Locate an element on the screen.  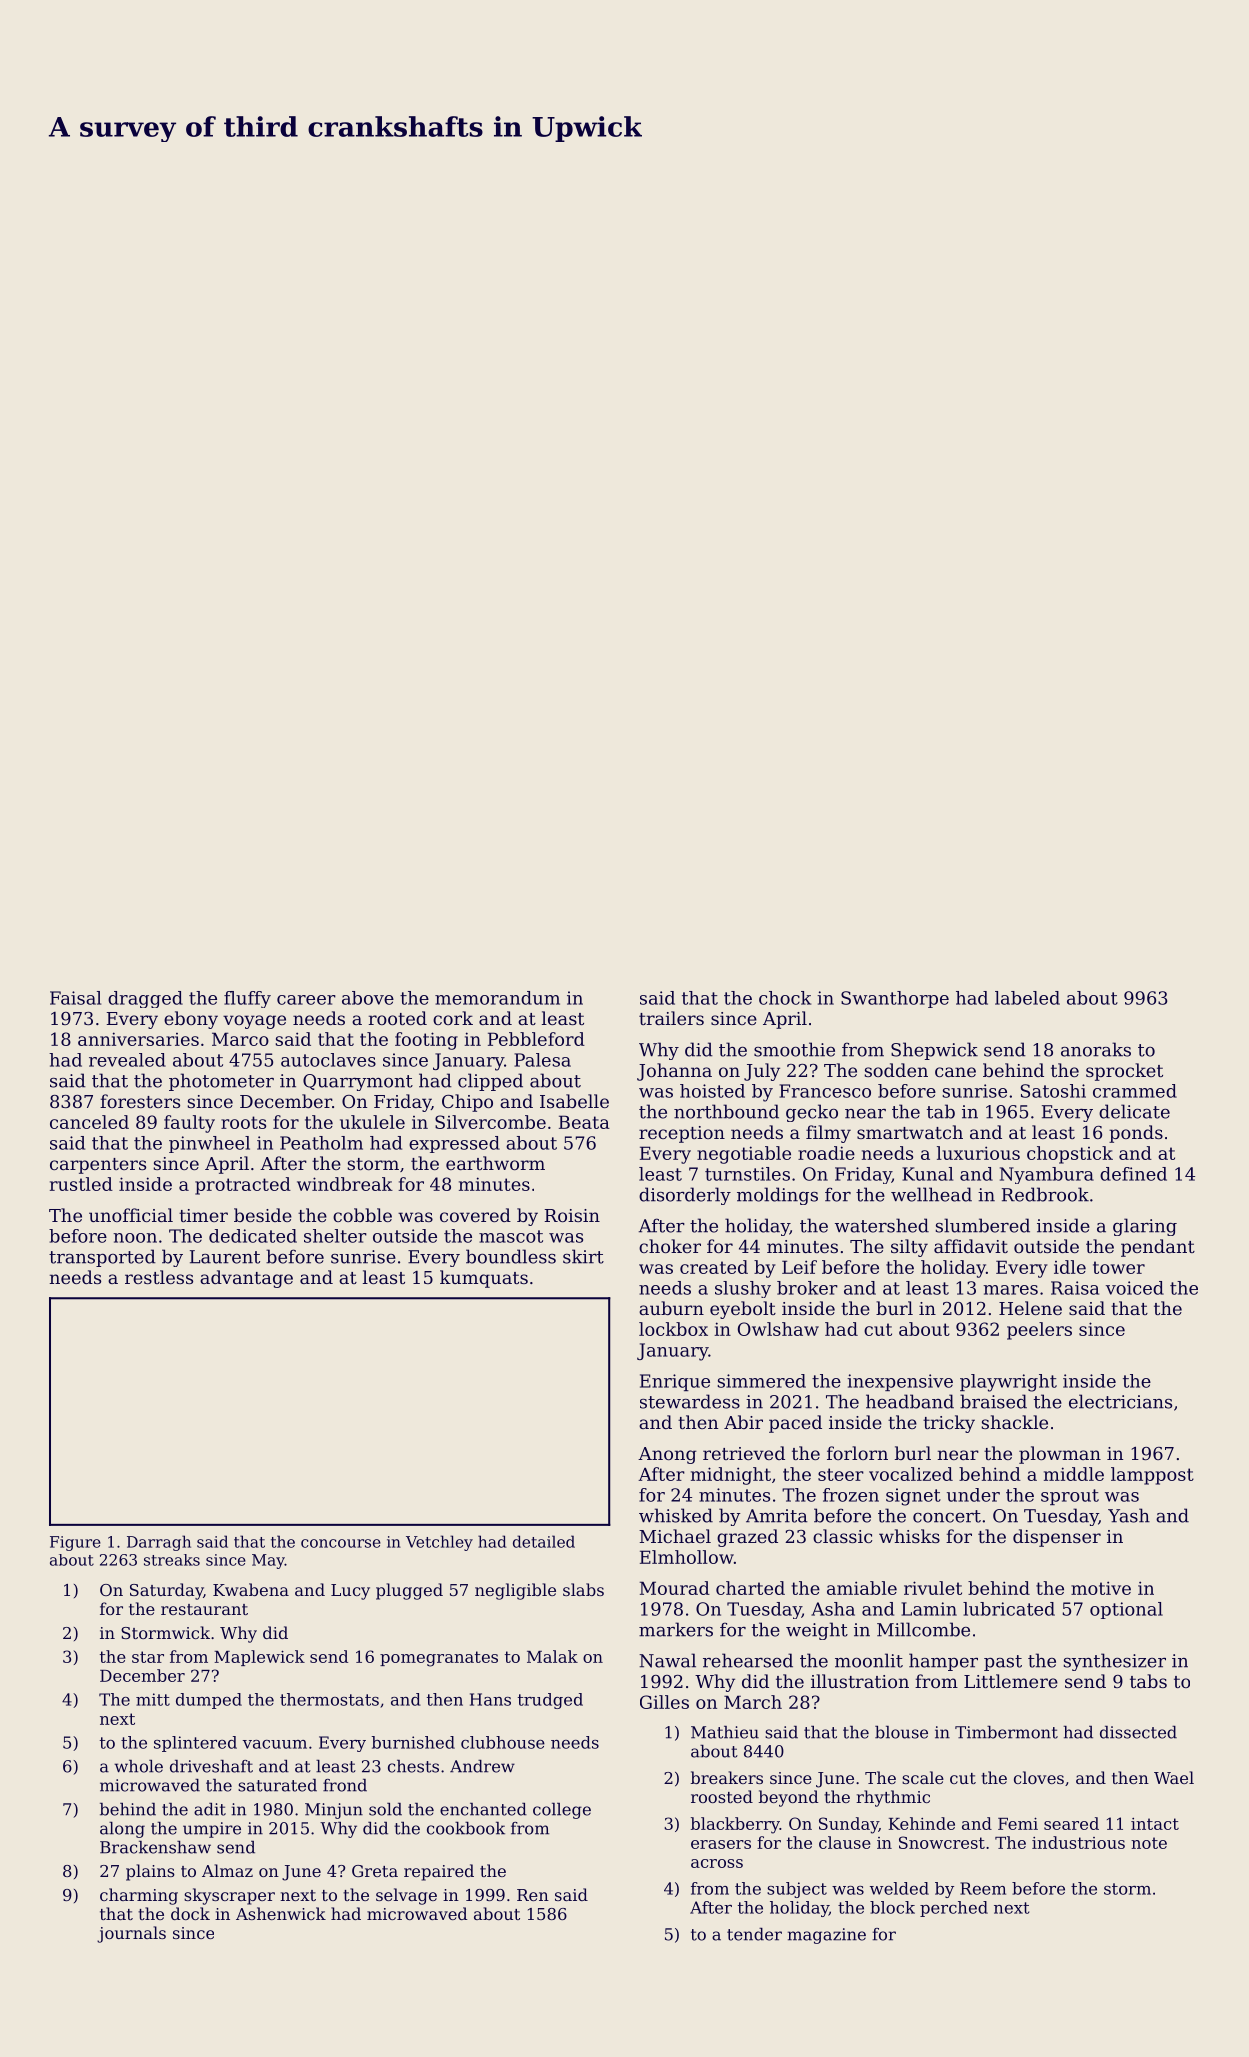
stewardess is located at coordinates (690, 1401).
